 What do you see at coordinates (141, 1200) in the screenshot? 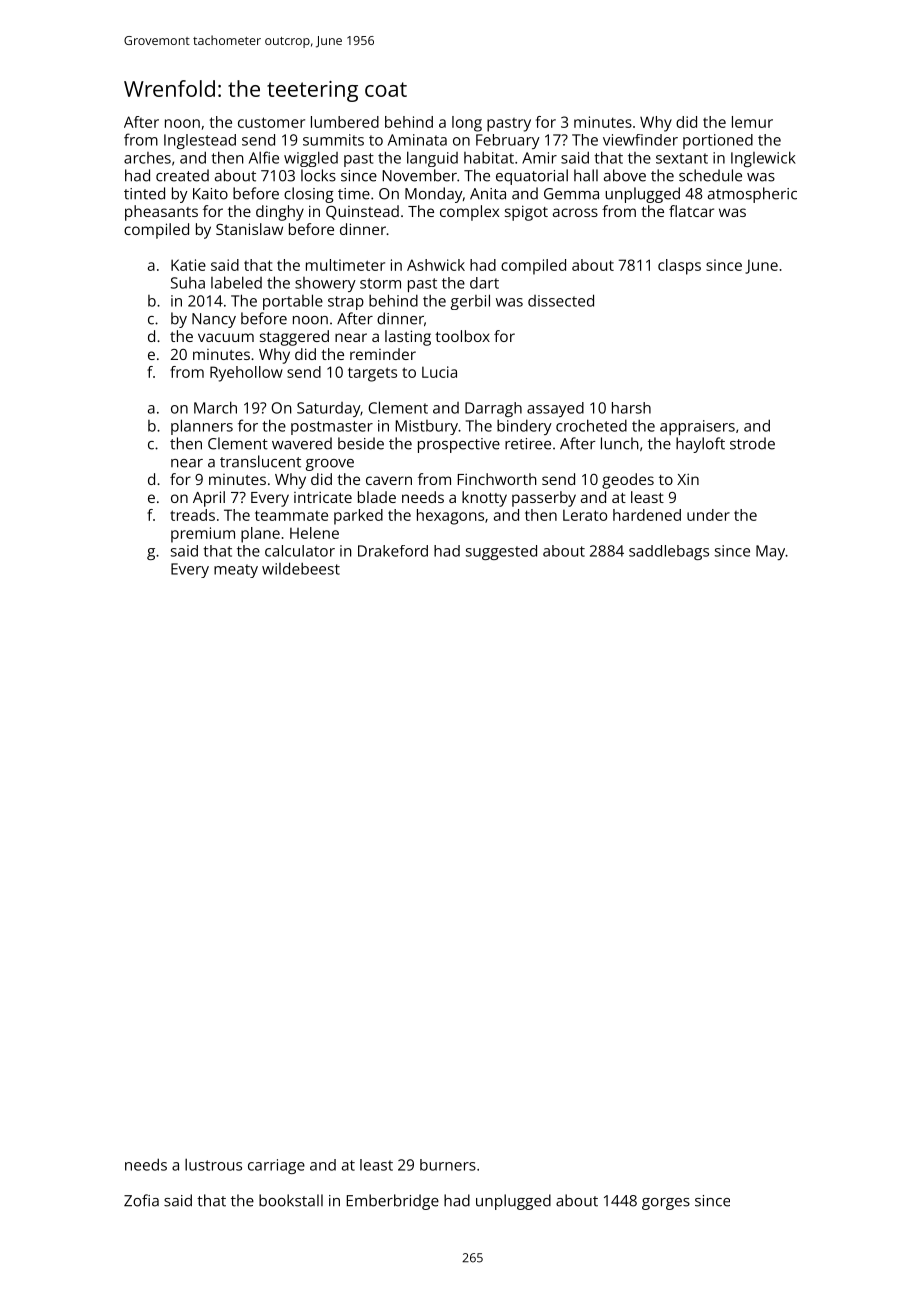
I see `Zofia` at bounding box center [141, 1200].
